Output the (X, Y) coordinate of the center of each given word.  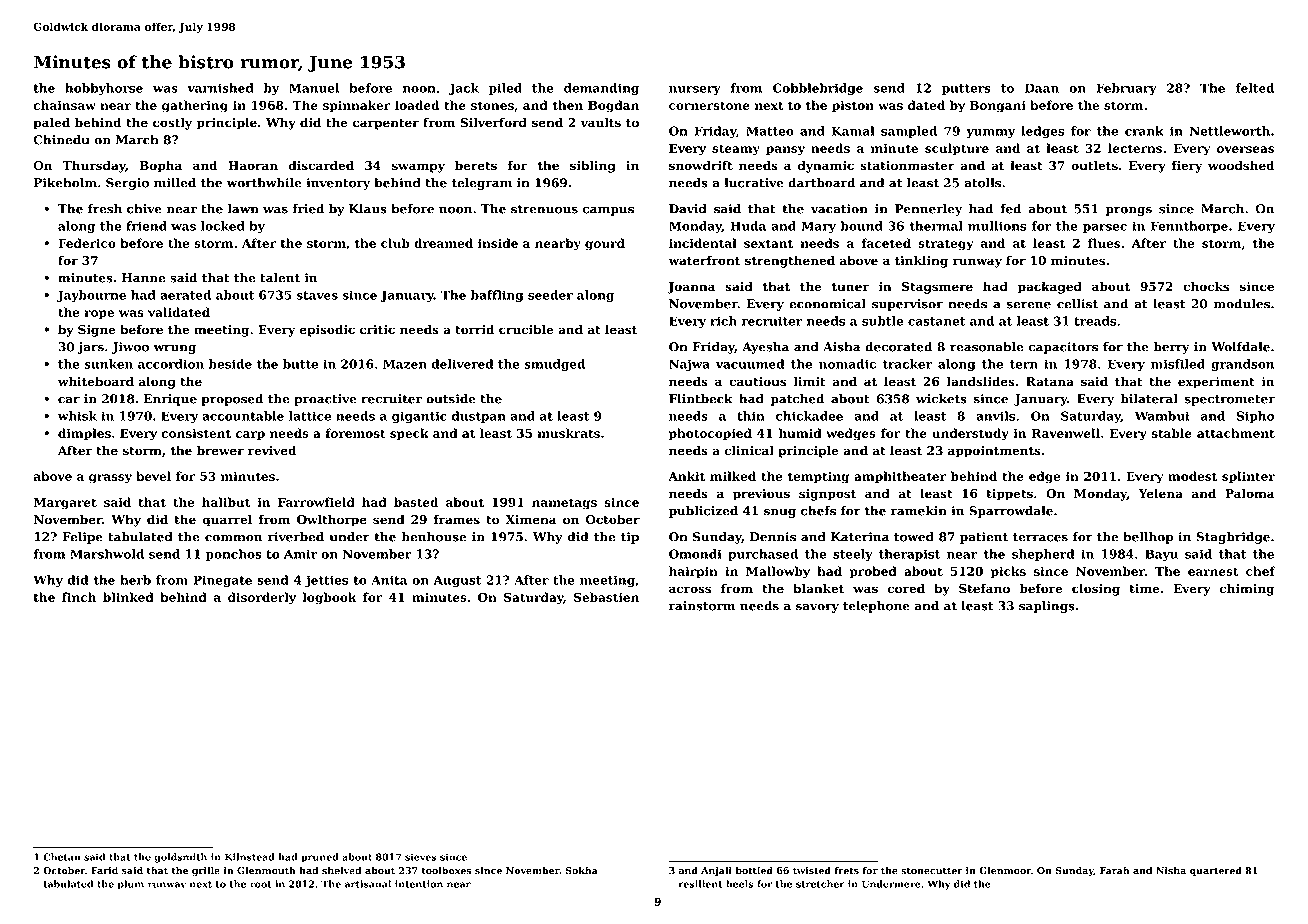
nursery (695, 90)
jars (91, 348)
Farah (1114, 870)
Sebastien (606, 597)
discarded (321, 165)
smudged (554, 365)
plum (131, 885)
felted (1255, 88)
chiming (1247, 589)
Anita (389, 580)
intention (419, 884)
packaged (1050, 287)
